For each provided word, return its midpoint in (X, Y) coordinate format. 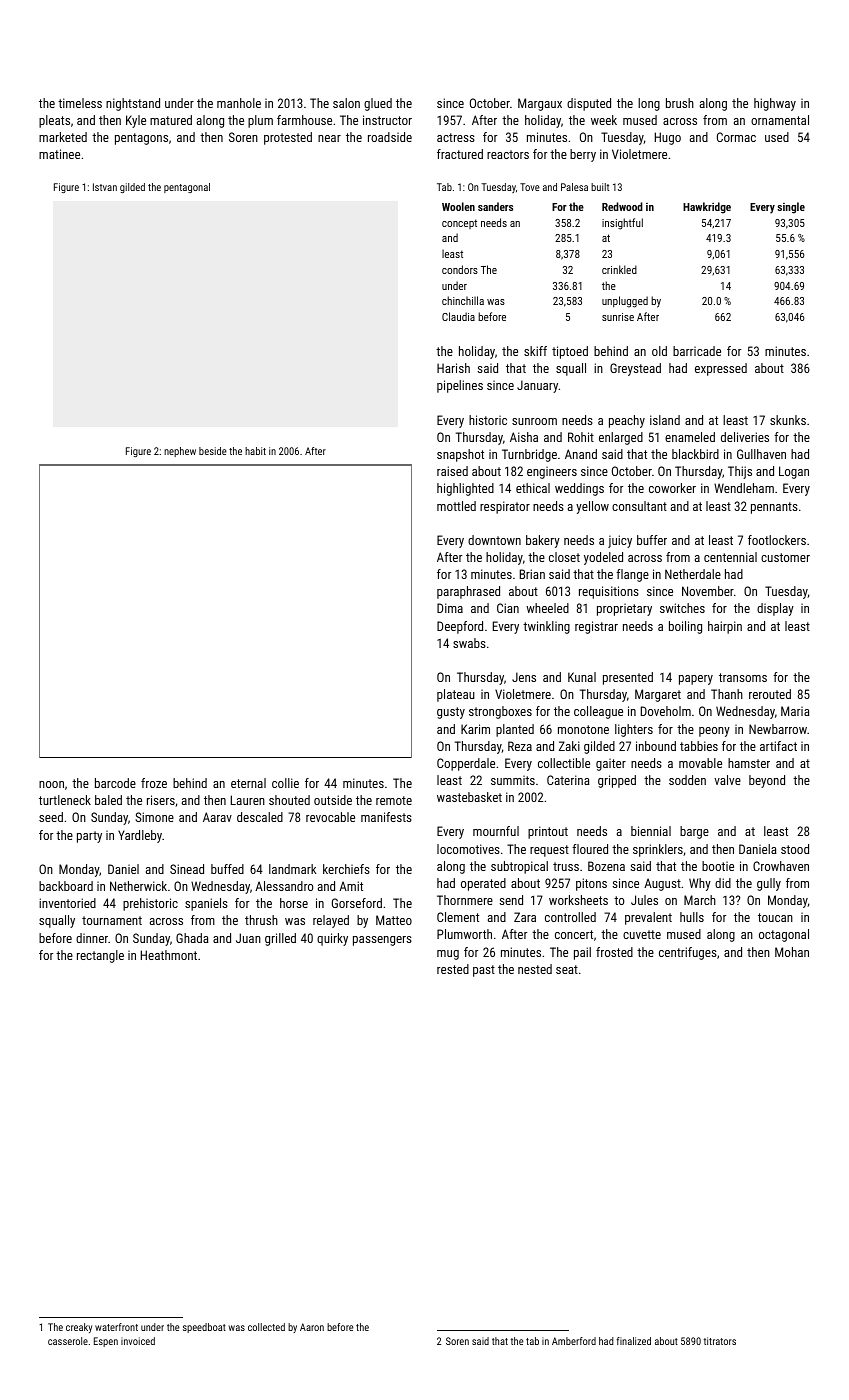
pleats (54, 121)
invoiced (138, 1341)
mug (448, 955)
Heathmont (169, 955)
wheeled (547, 608)
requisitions (609, 592)
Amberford (574, 1341)
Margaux (540, 104)
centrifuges (688, 953)
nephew (180, 452)
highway (775, 104)
